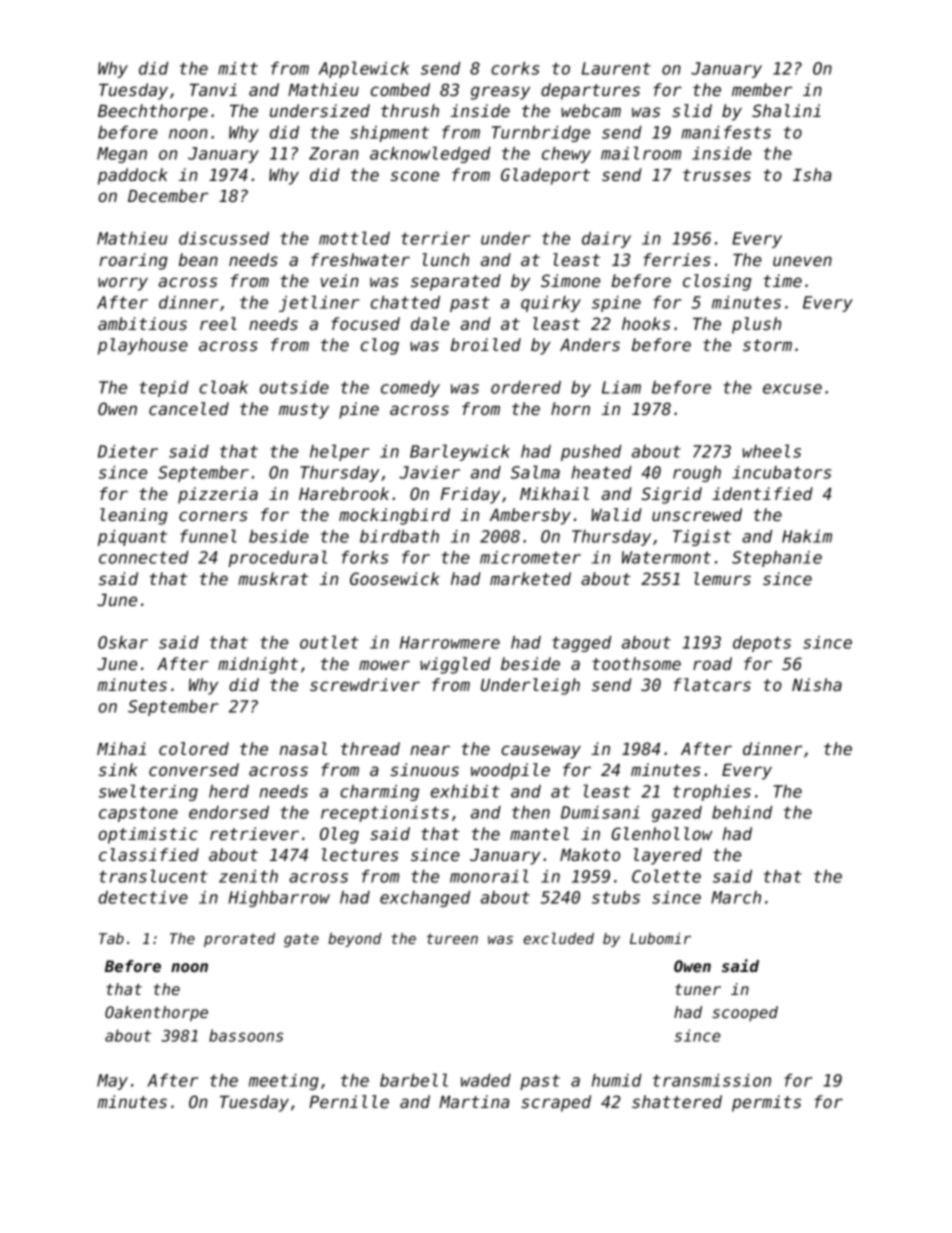 The height and width of the screenshot is (1233, 952). Describe the element at coordinates (677, 1101) in the screenshot. I see `shattered` at that location.
